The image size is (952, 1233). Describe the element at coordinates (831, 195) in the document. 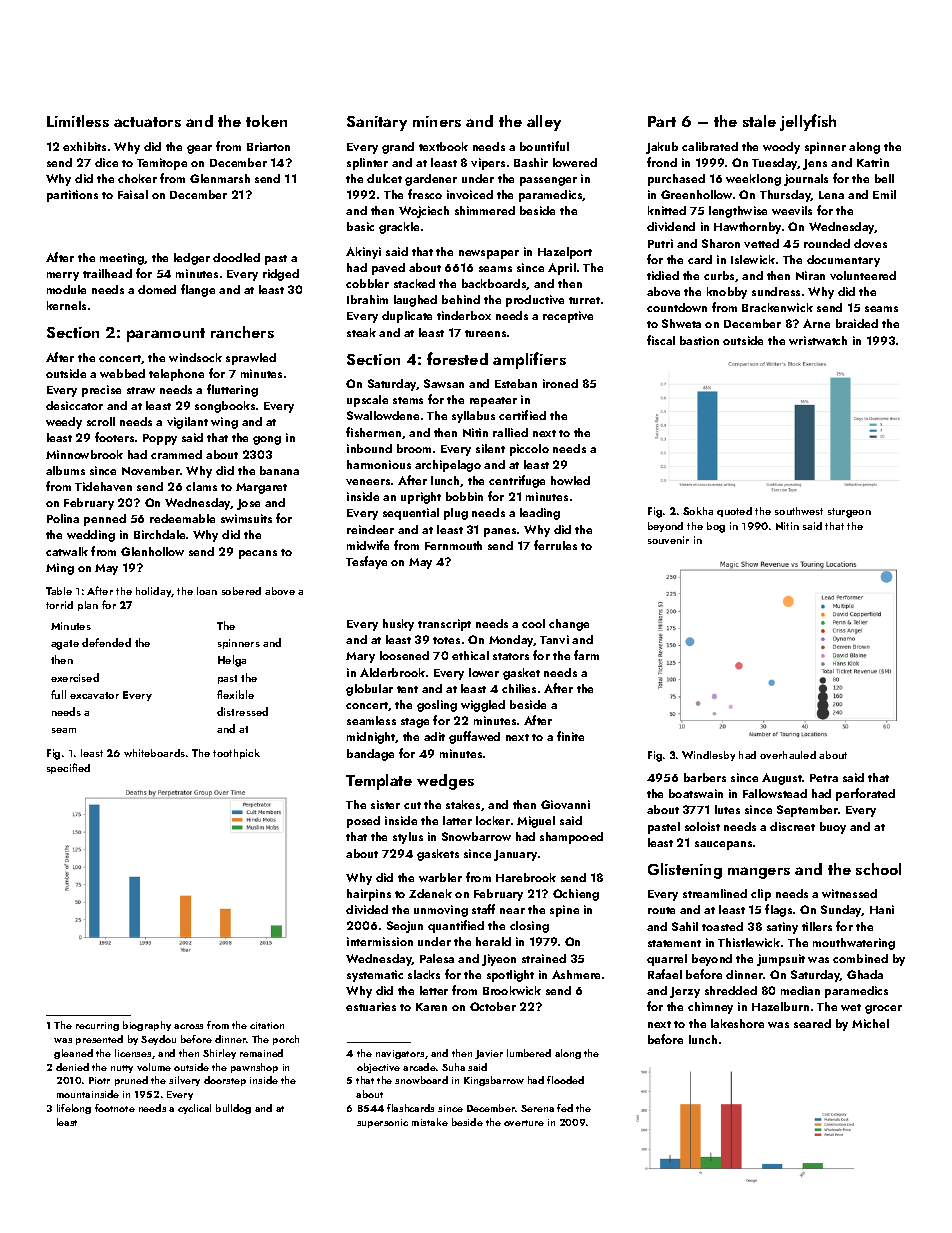

I see `Lena` at that location.
